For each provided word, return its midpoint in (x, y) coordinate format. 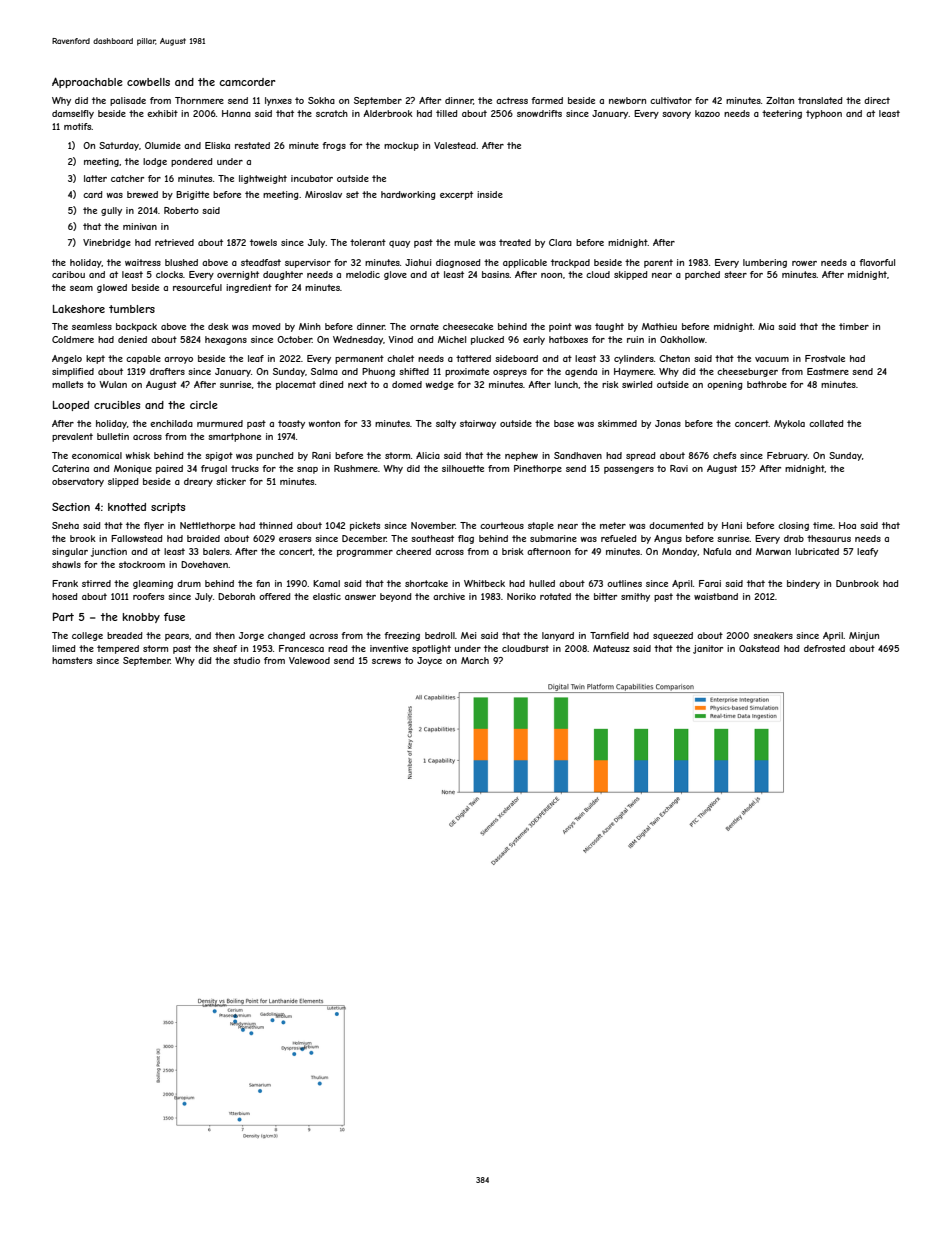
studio (246, 660)
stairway (478, 424)
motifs (78, 126)
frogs (334, 146)
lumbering (765, 263)
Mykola (789, 424)
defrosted (824, 648)
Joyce (429, 661)
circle (204, 405)
